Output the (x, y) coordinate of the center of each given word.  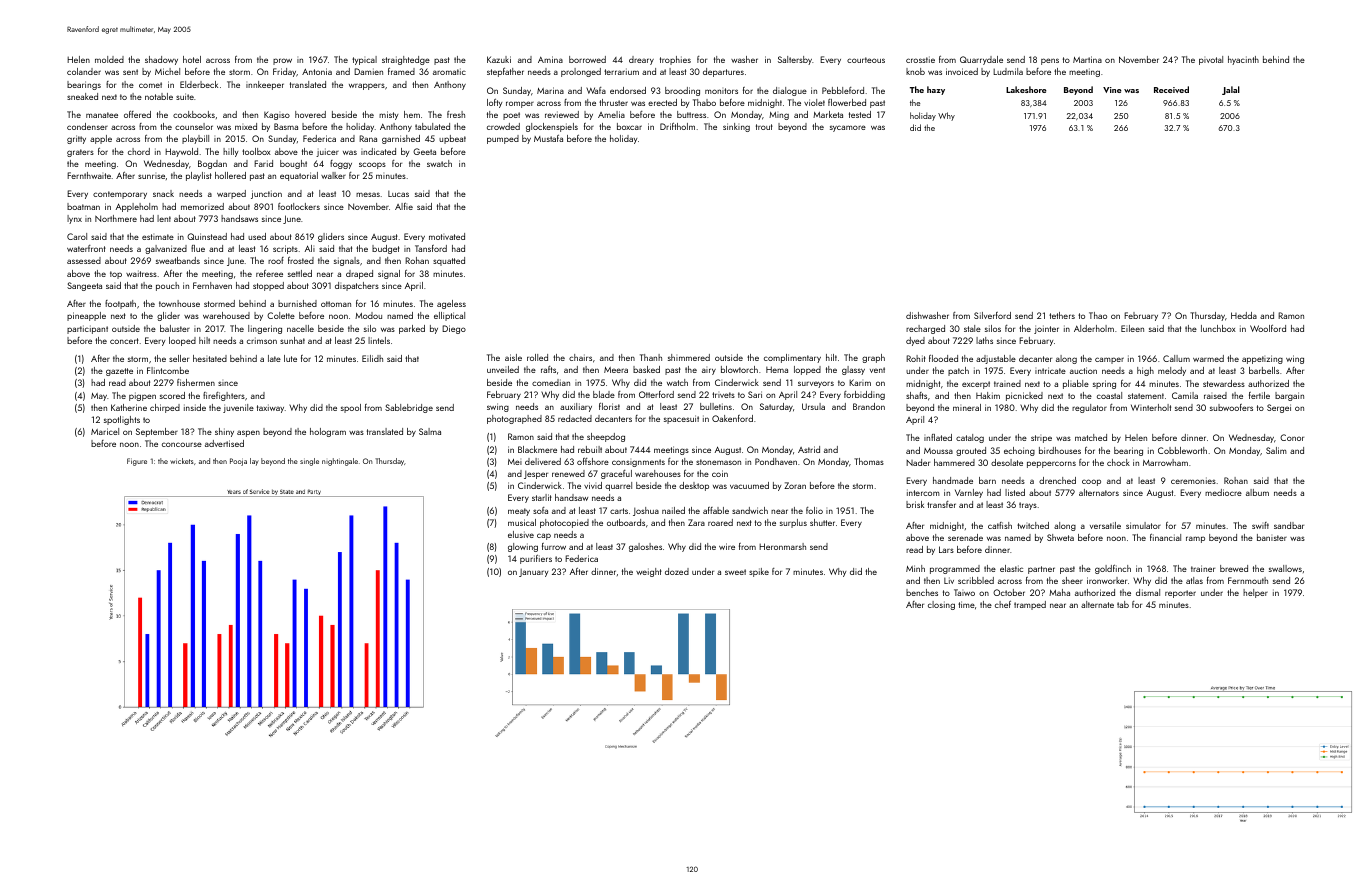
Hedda (1244, 315)
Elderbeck (199, 84)
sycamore (848, 128)
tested (860, 114)
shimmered (689, 357)
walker (333, 175)
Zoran (795, 485)
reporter (1180, 594)
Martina (1087, 59)
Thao (1098, 315)
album (1257, 492)
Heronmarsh (782, 546)
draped (359, 274)
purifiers (536, 559)
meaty (519, 512)
